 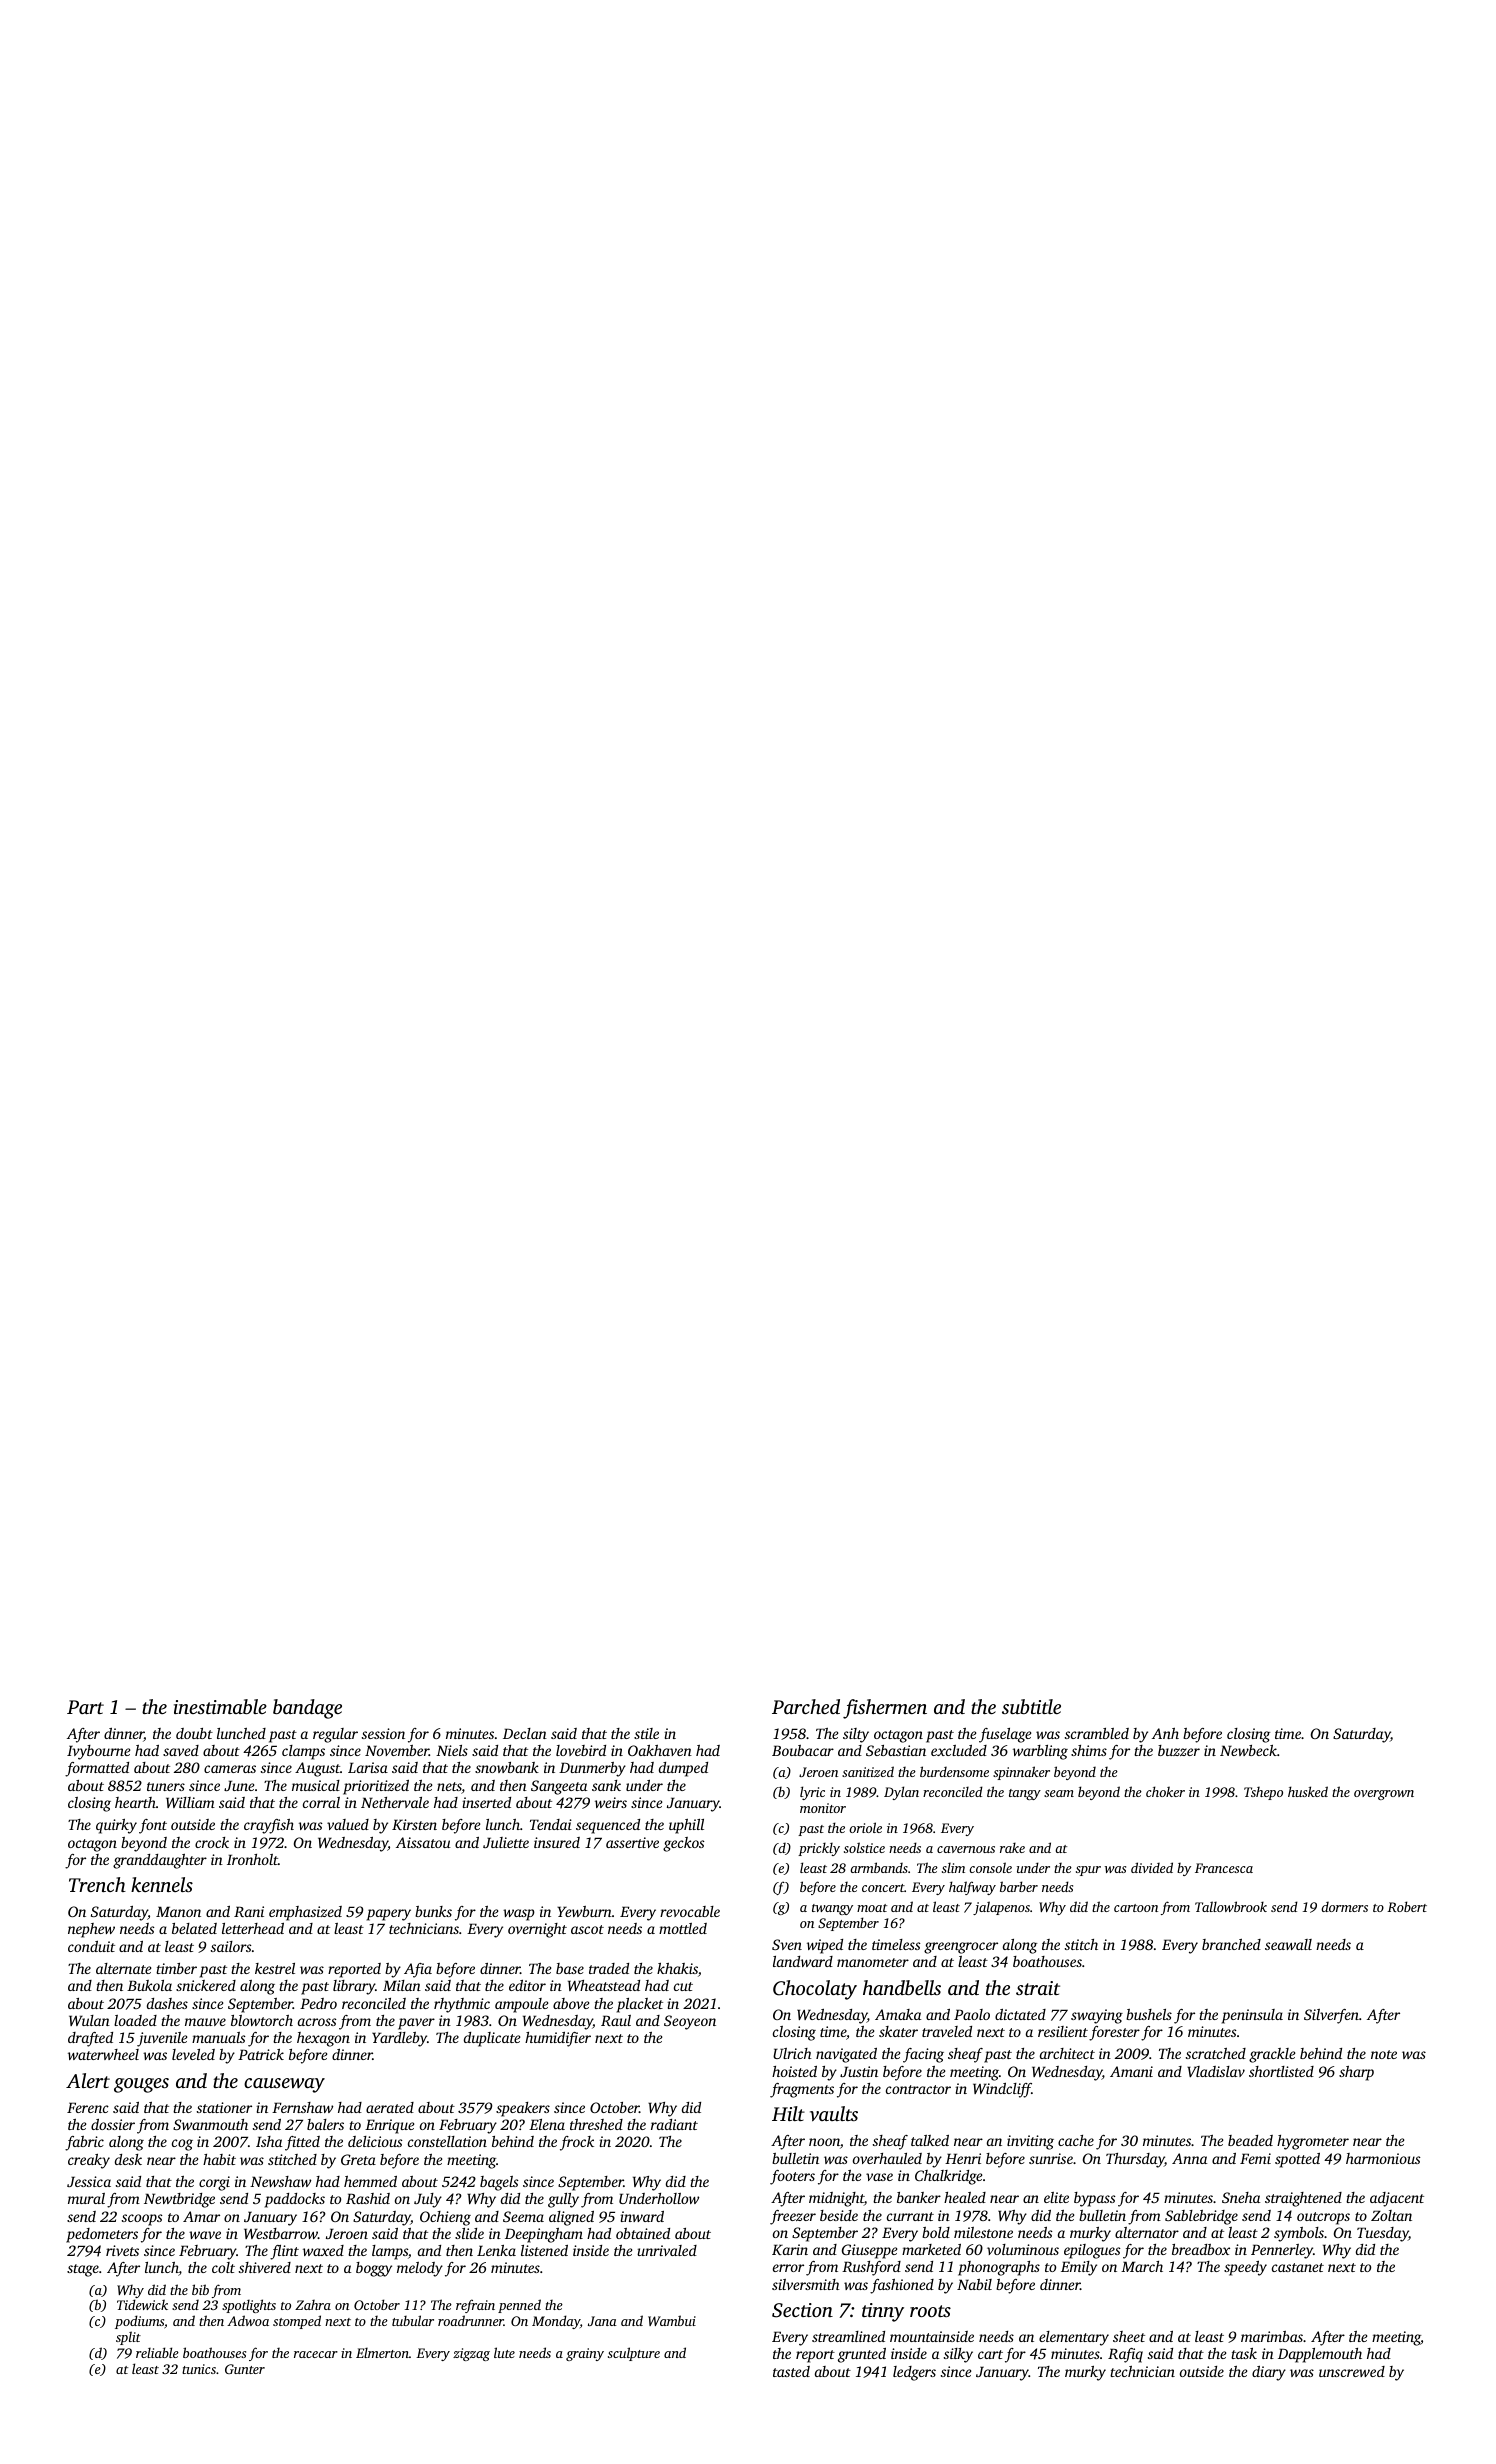 I want to click on speakers, so click(x=523, y=2109).
